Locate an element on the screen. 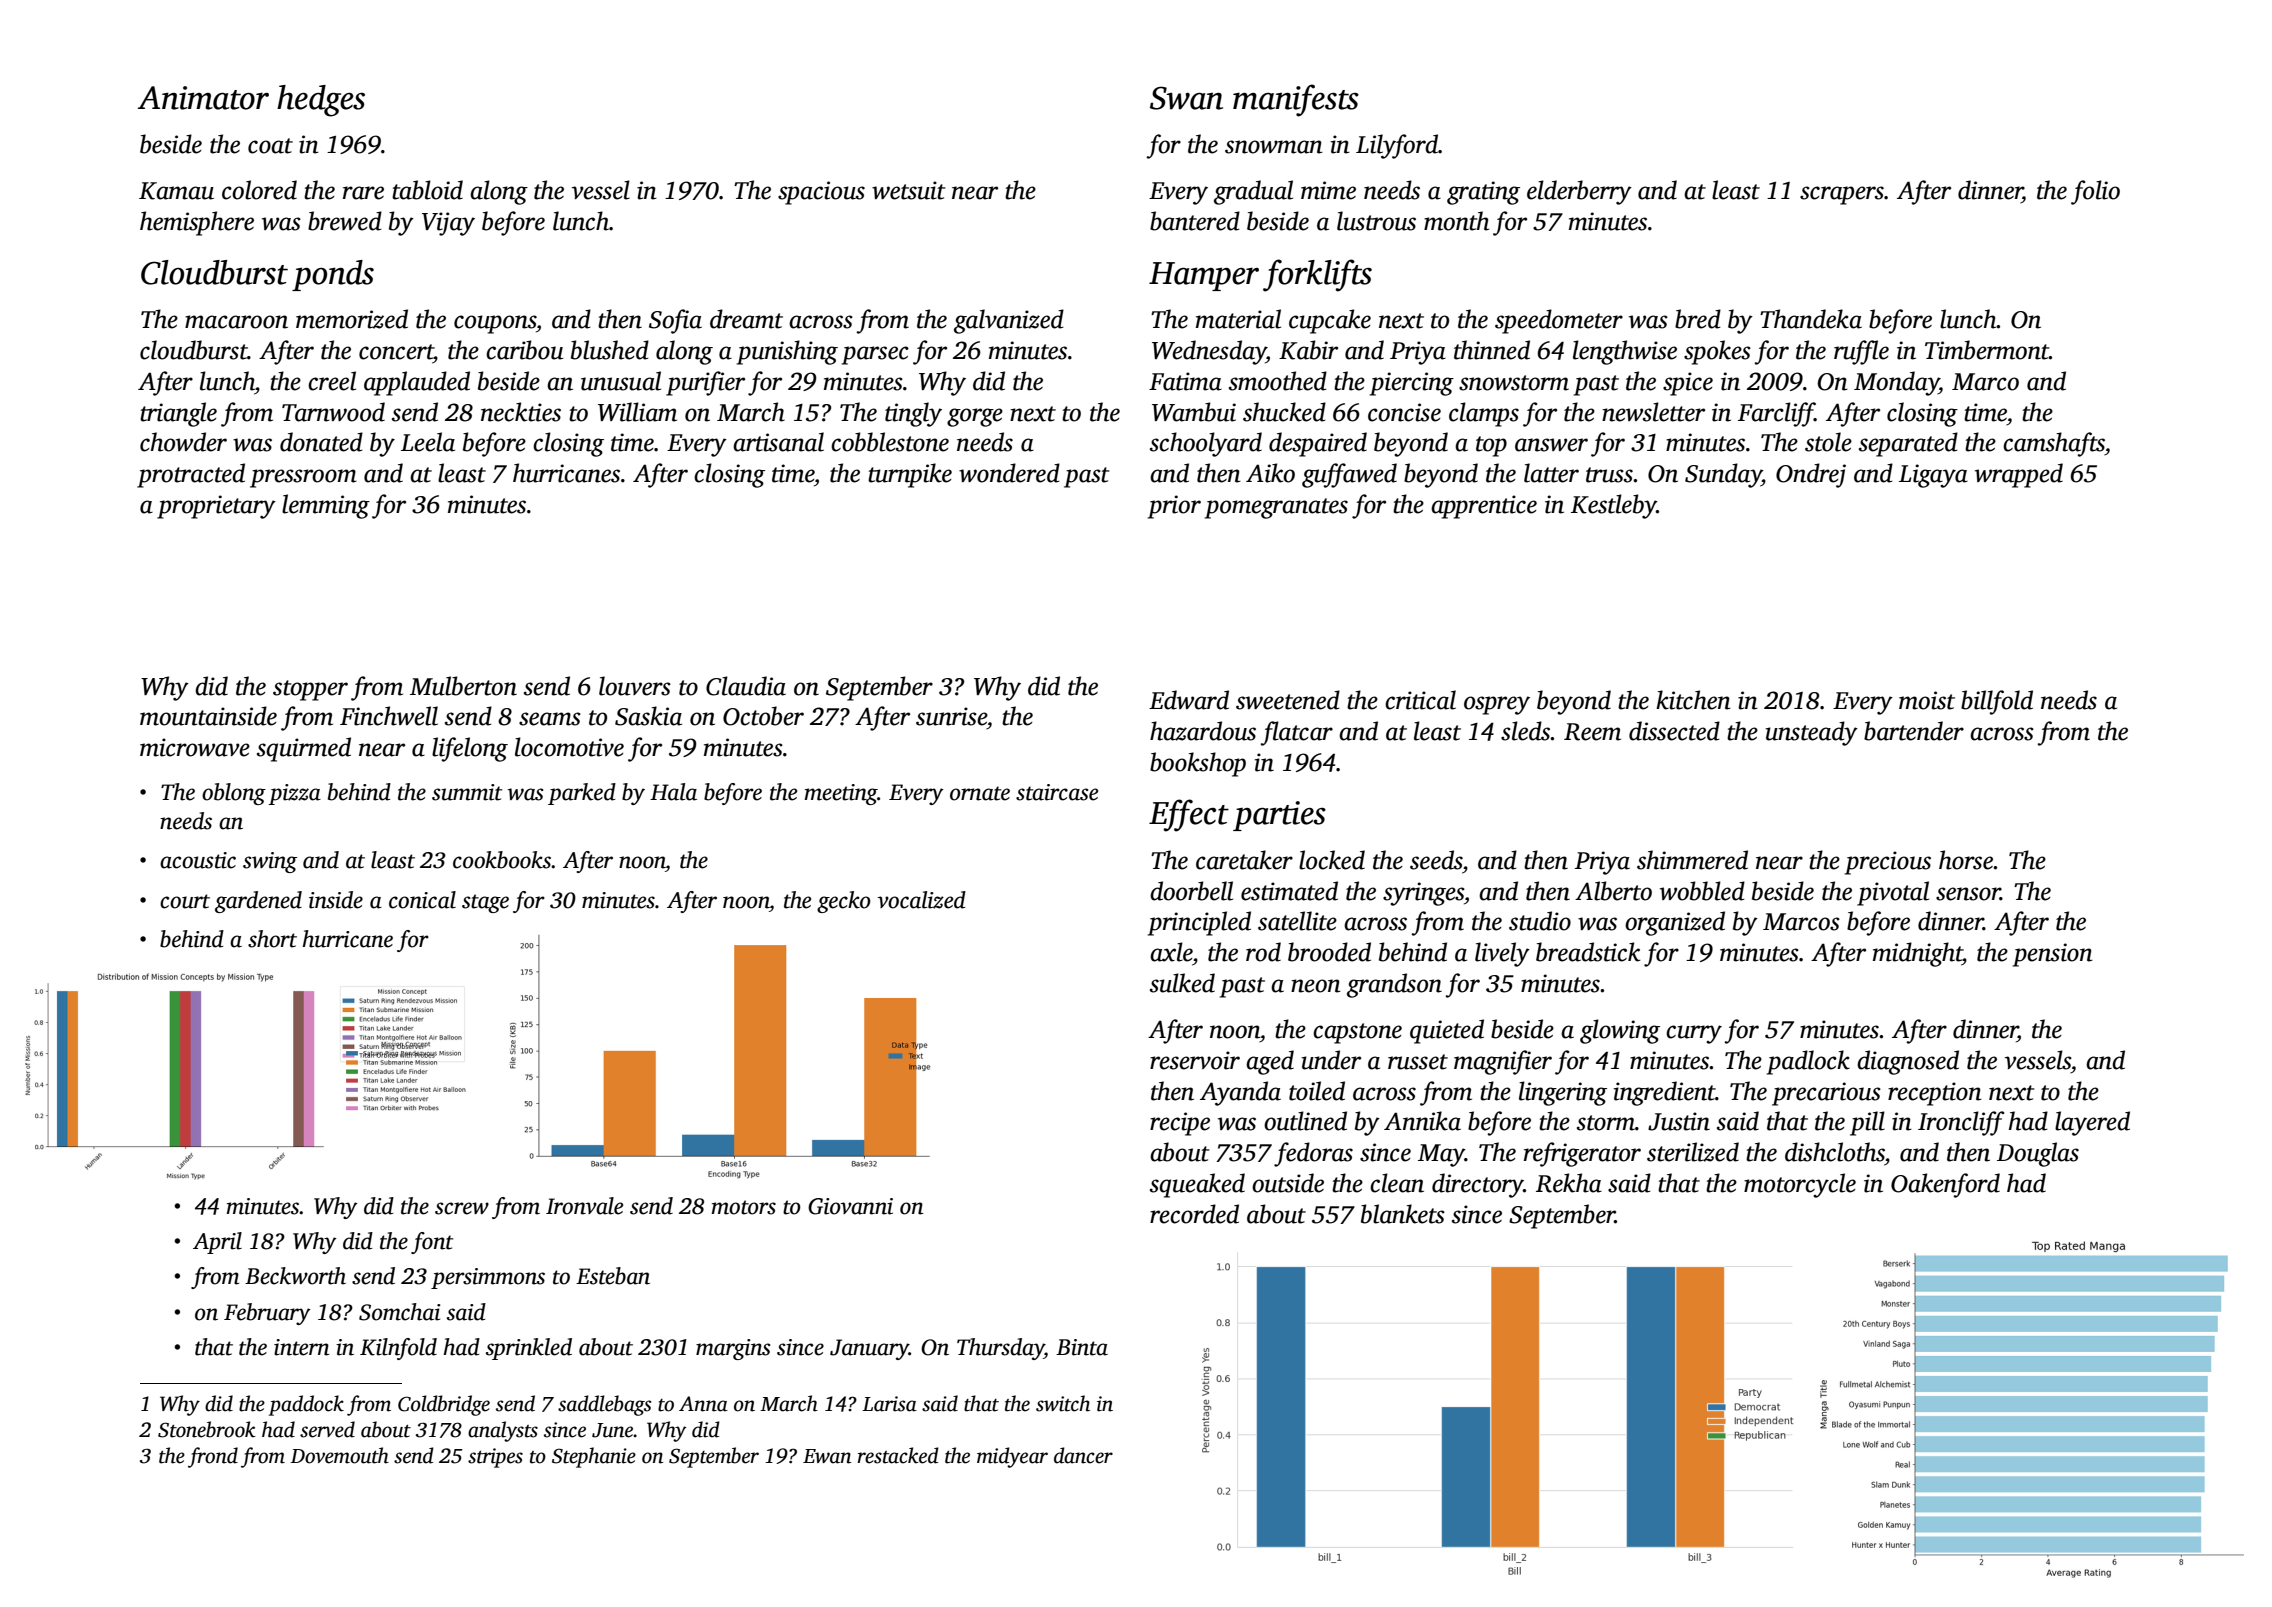  stripes is located at coordinates (495, 1458).
